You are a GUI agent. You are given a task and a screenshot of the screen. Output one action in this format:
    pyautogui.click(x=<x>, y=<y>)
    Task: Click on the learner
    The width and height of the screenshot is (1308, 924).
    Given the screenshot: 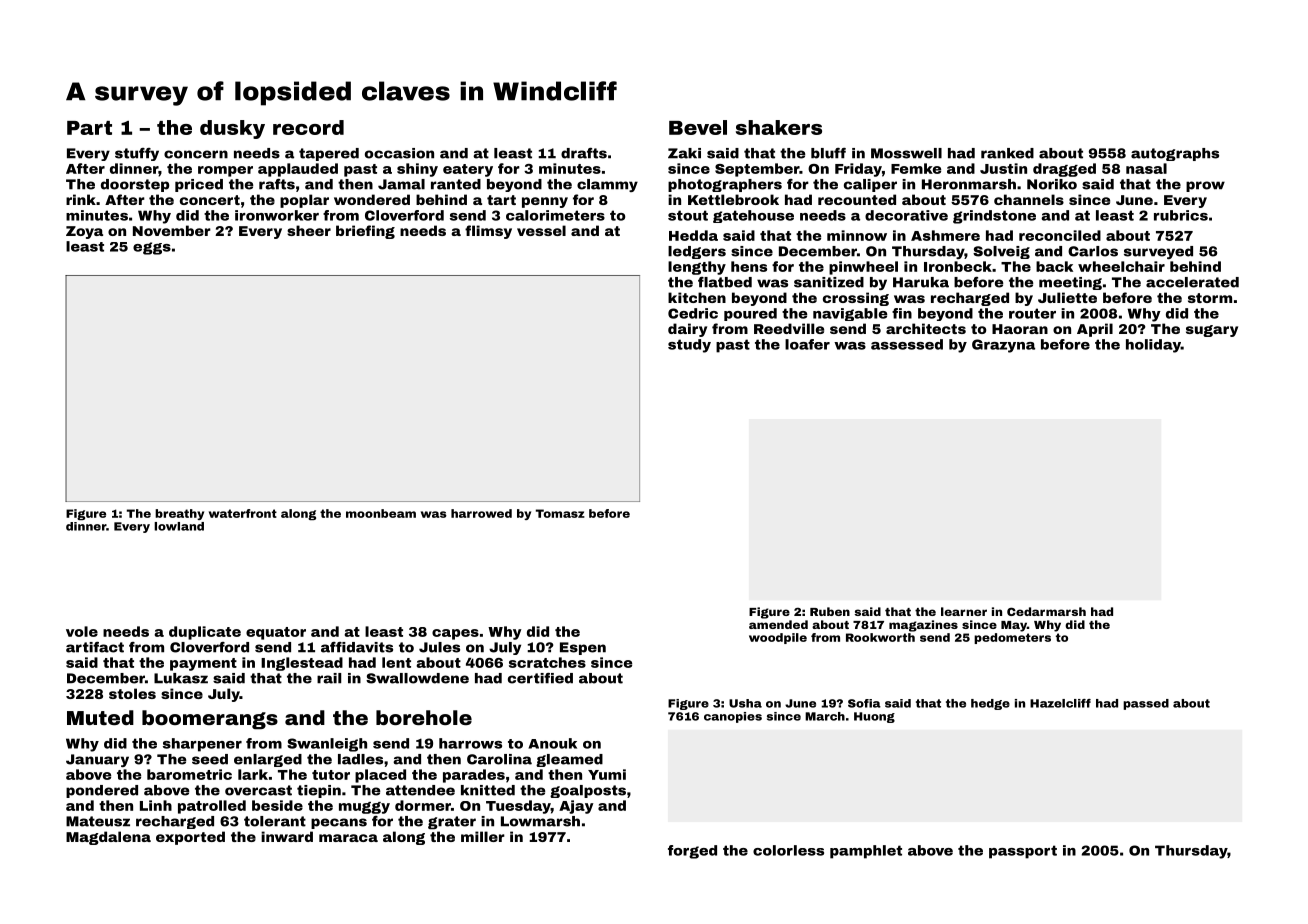 What is the action you would take?
    pyautogui.click(x=964, y=611)
